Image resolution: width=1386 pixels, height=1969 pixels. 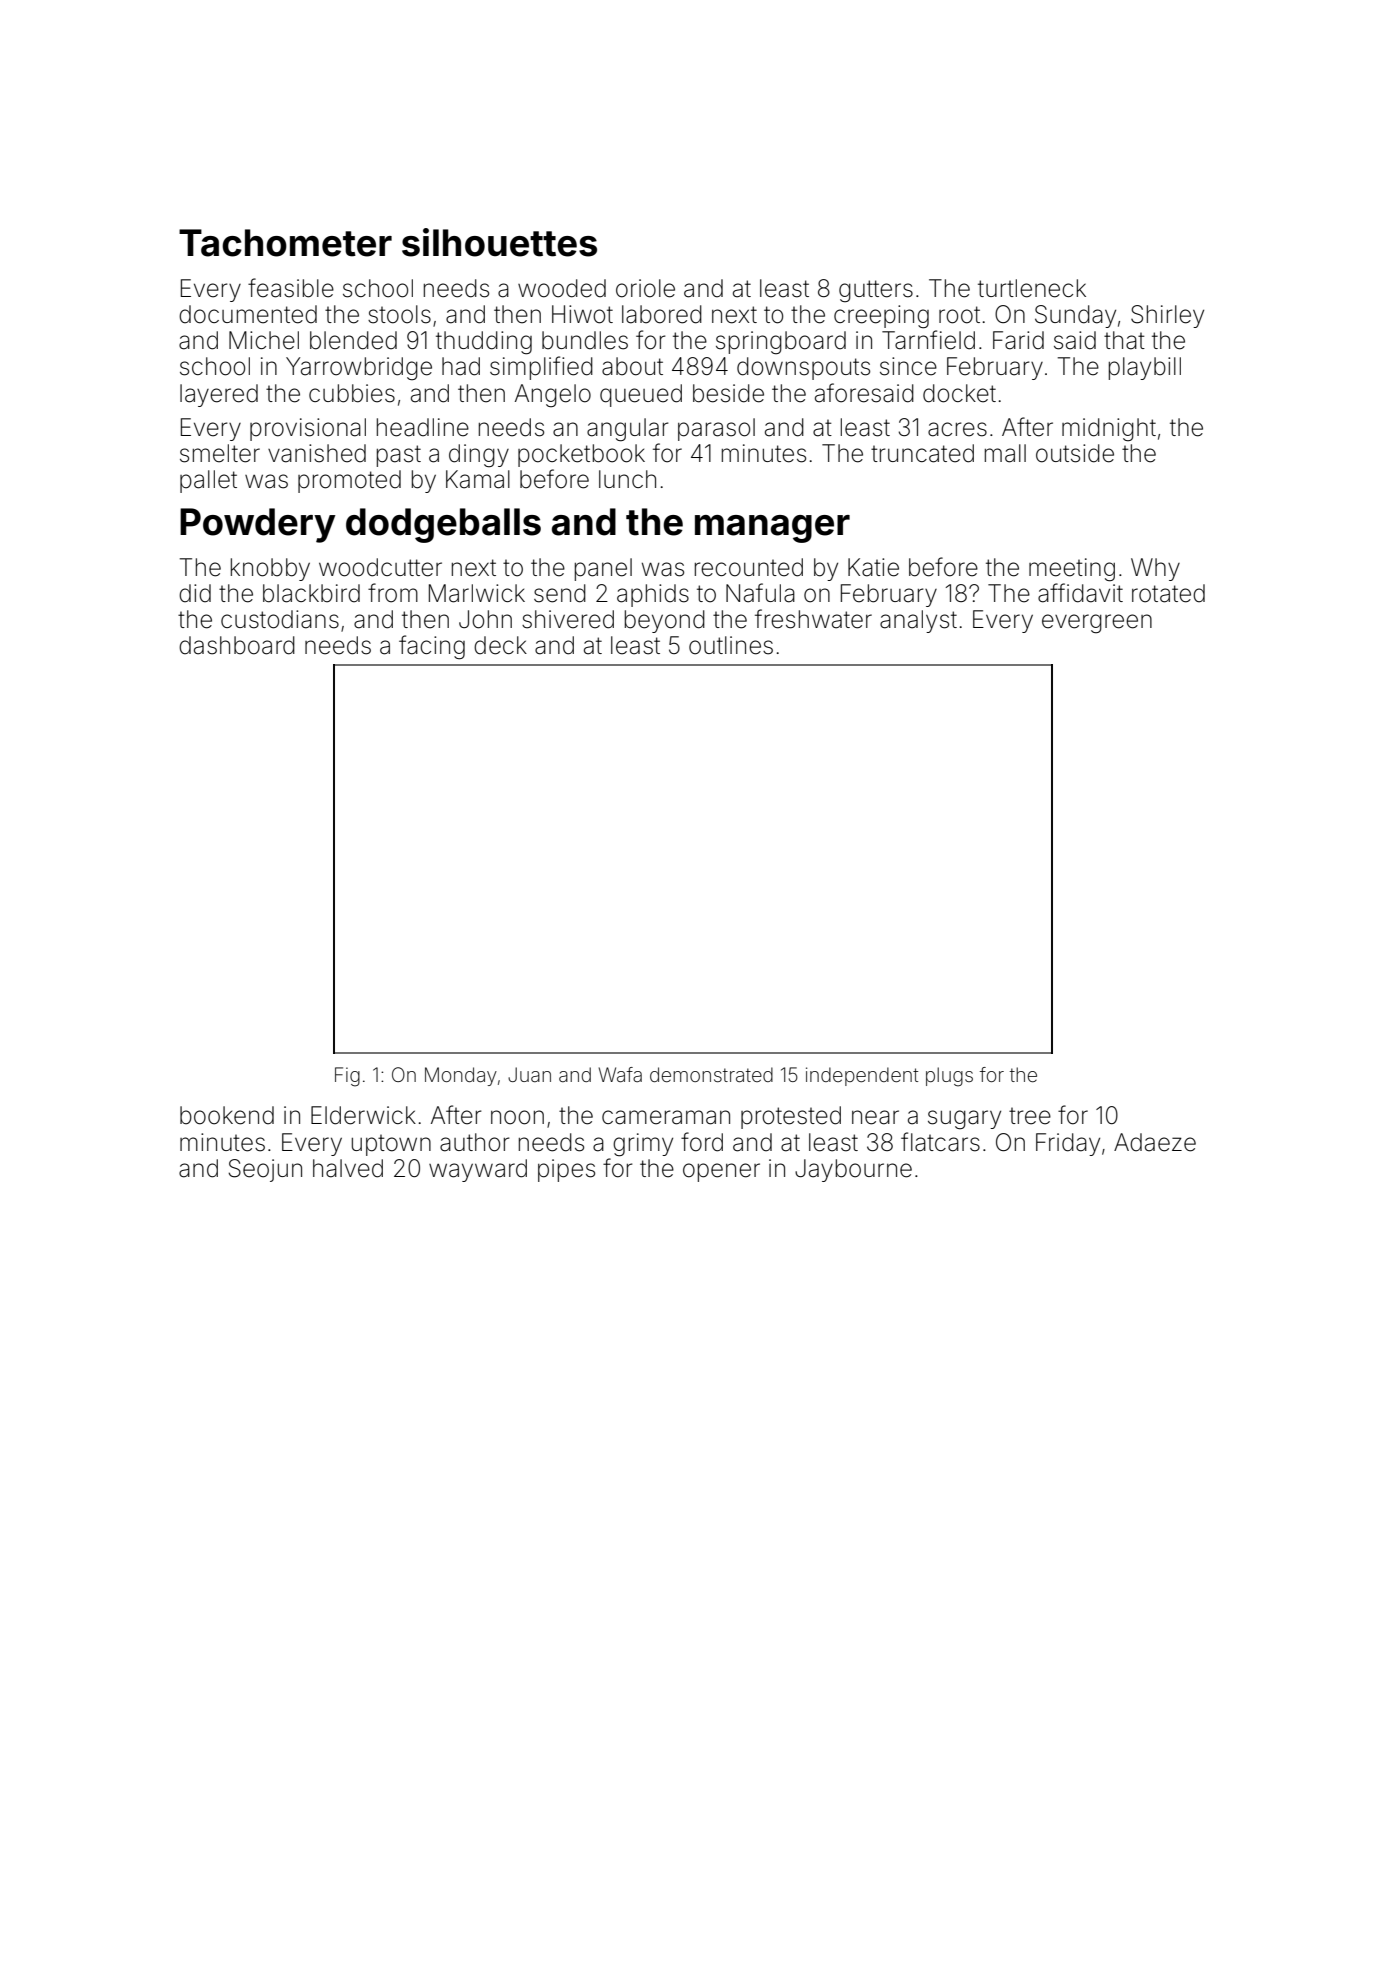 I want to click on silhouettes, so click(x=499, y=242).
